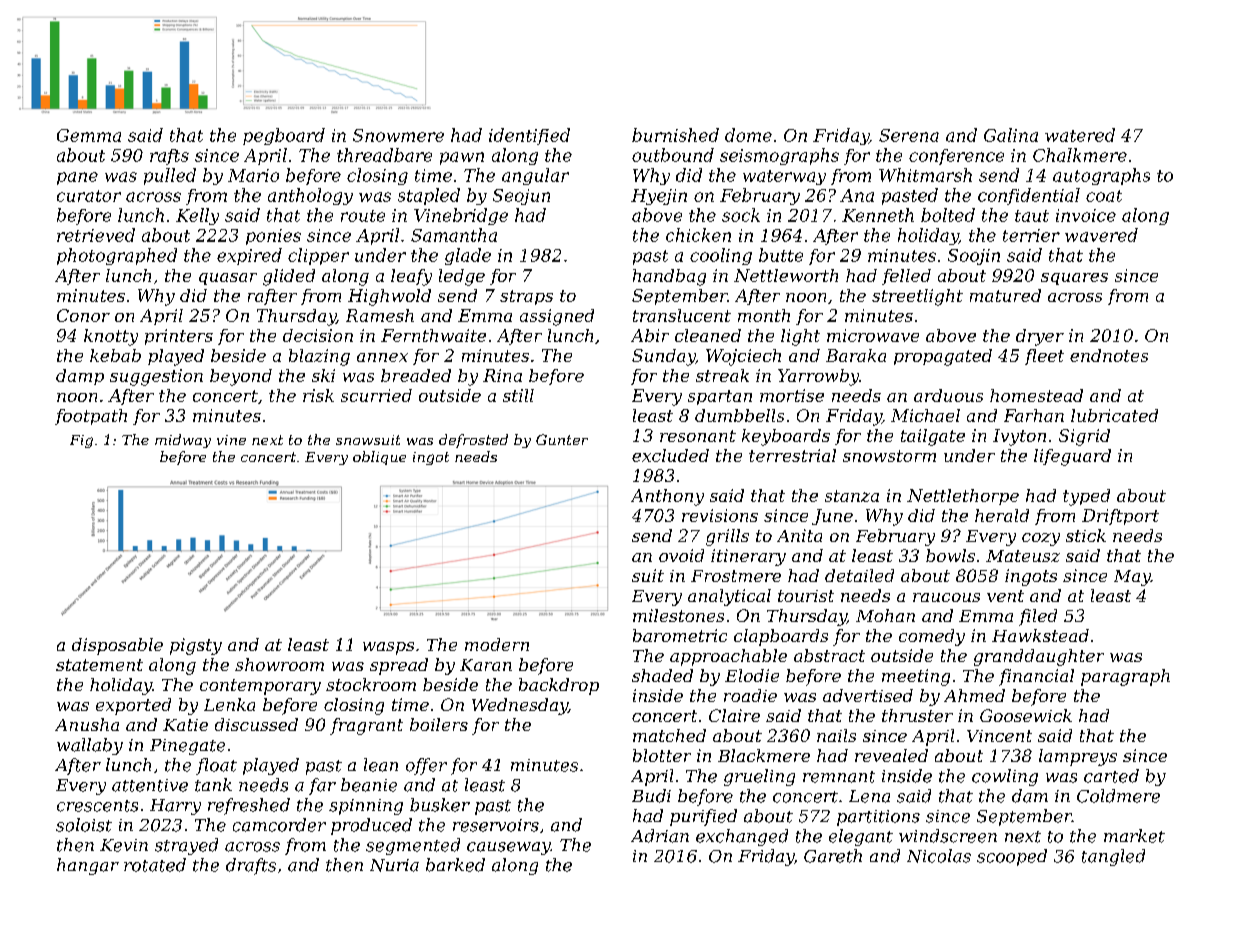  Describe the element at coordinates (1011, 135) in the document. I see `Galina` at that location.
